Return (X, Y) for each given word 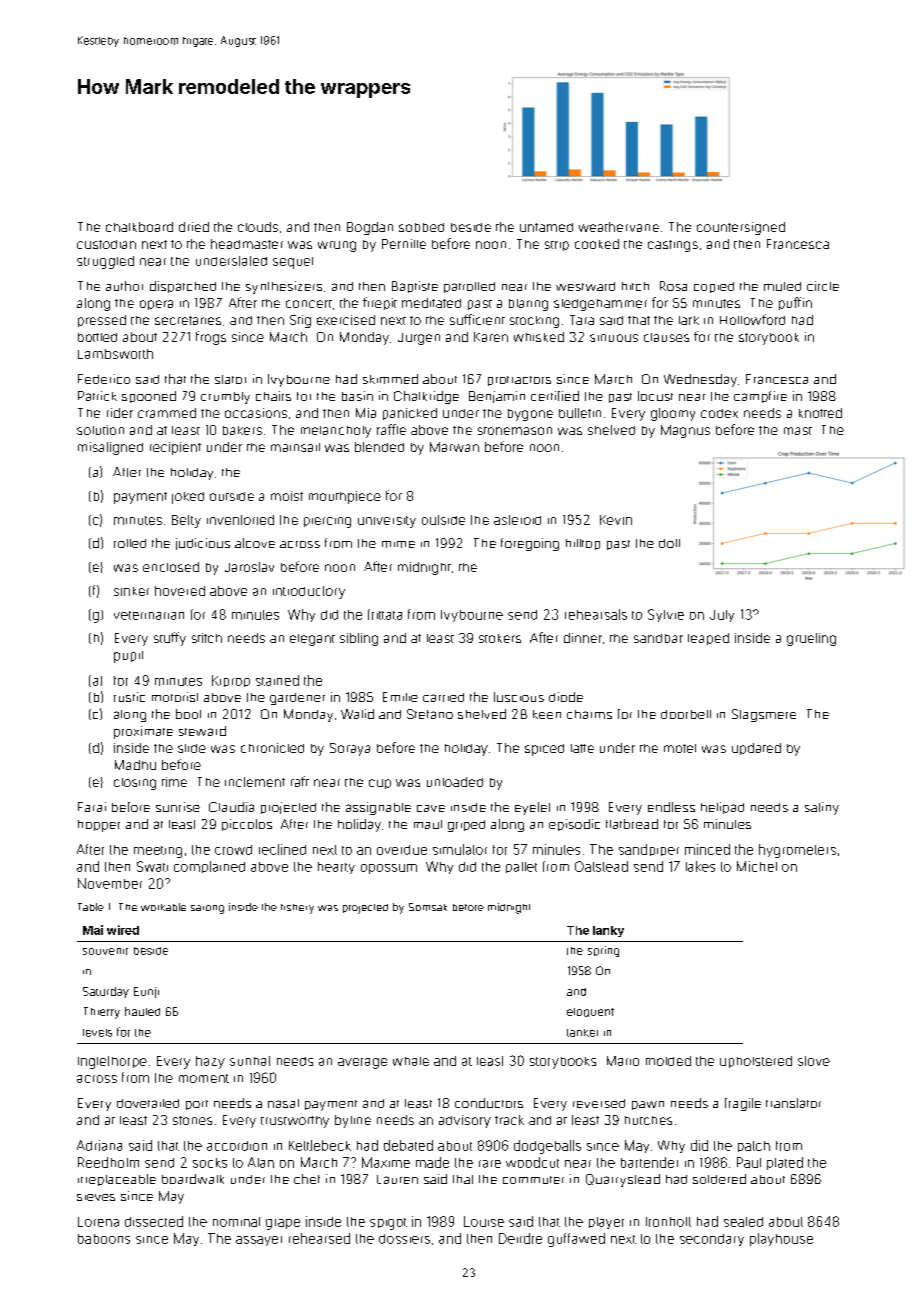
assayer (259, 1241)
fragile (743, 1104)
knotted (820, 413)
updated (756, 749)
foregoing (530, 544)
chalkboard (139, 227)
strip (557, 246)
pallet (521, 867)
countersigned (741, 228)
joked (188, 498)
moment (204, 1078)
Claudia (231, 807)
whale (411, 1061)
